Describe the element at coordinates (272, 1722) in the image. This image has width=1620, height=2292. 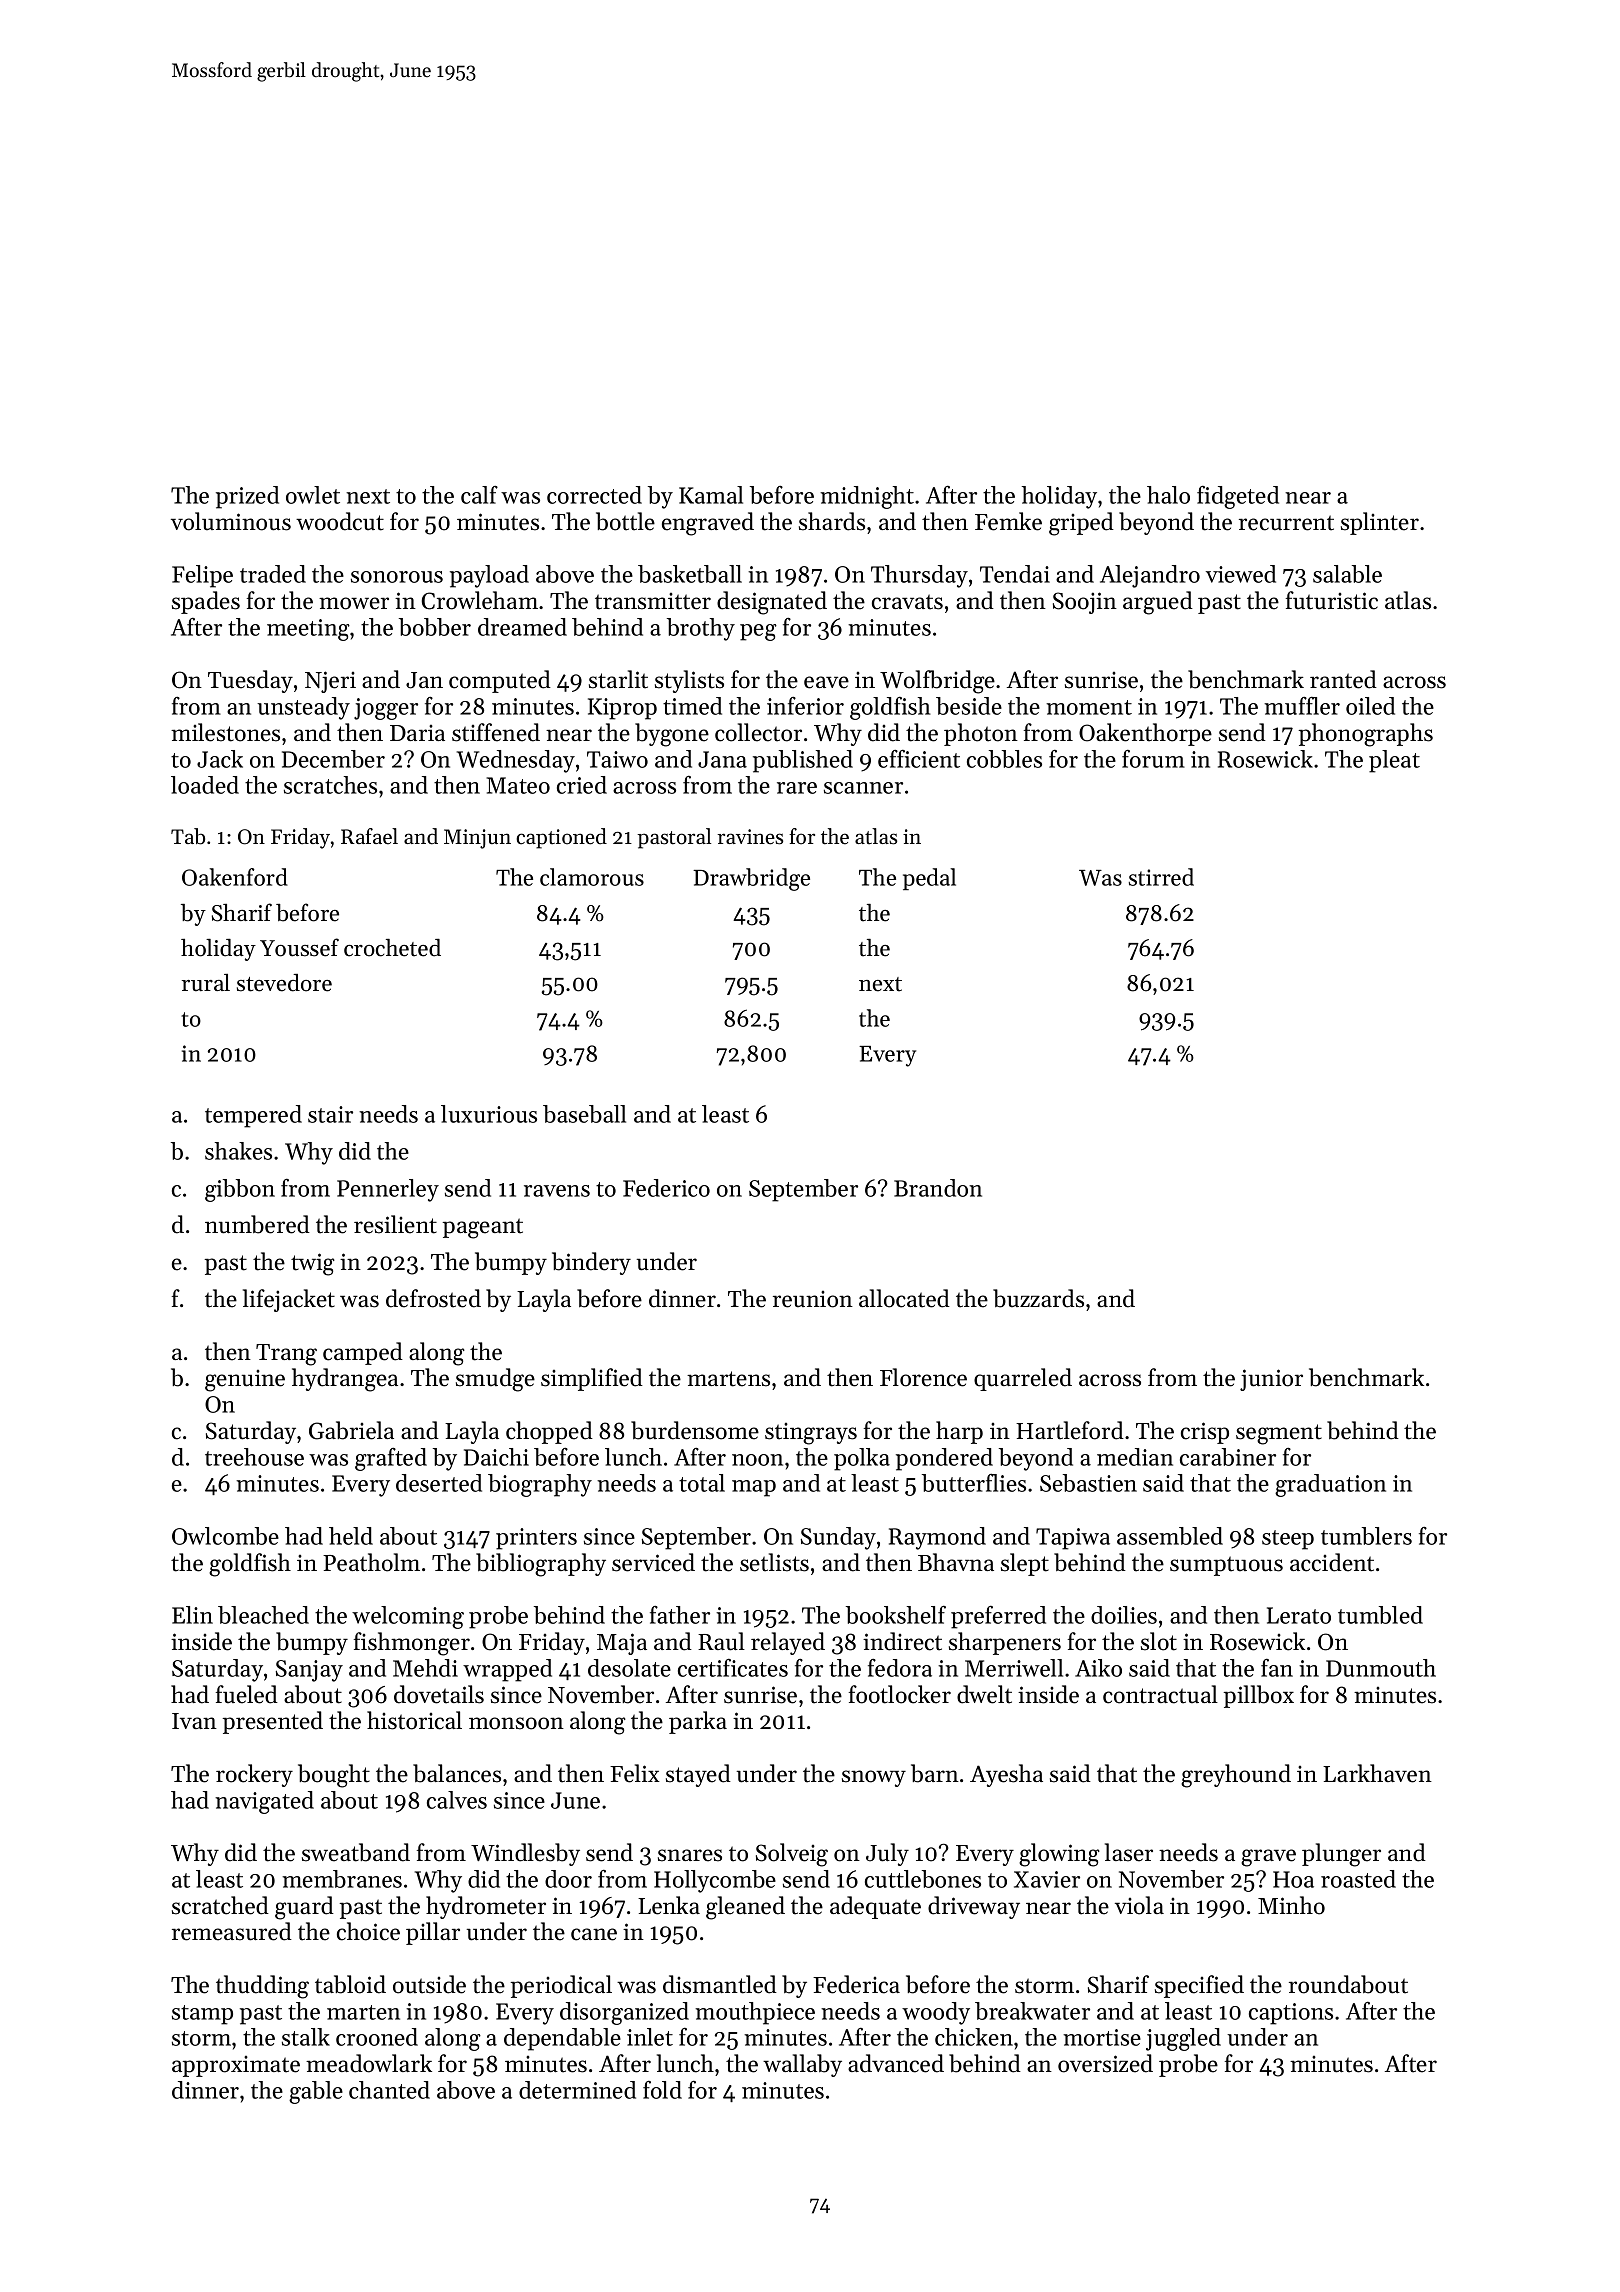
I see `presented` at that location.
